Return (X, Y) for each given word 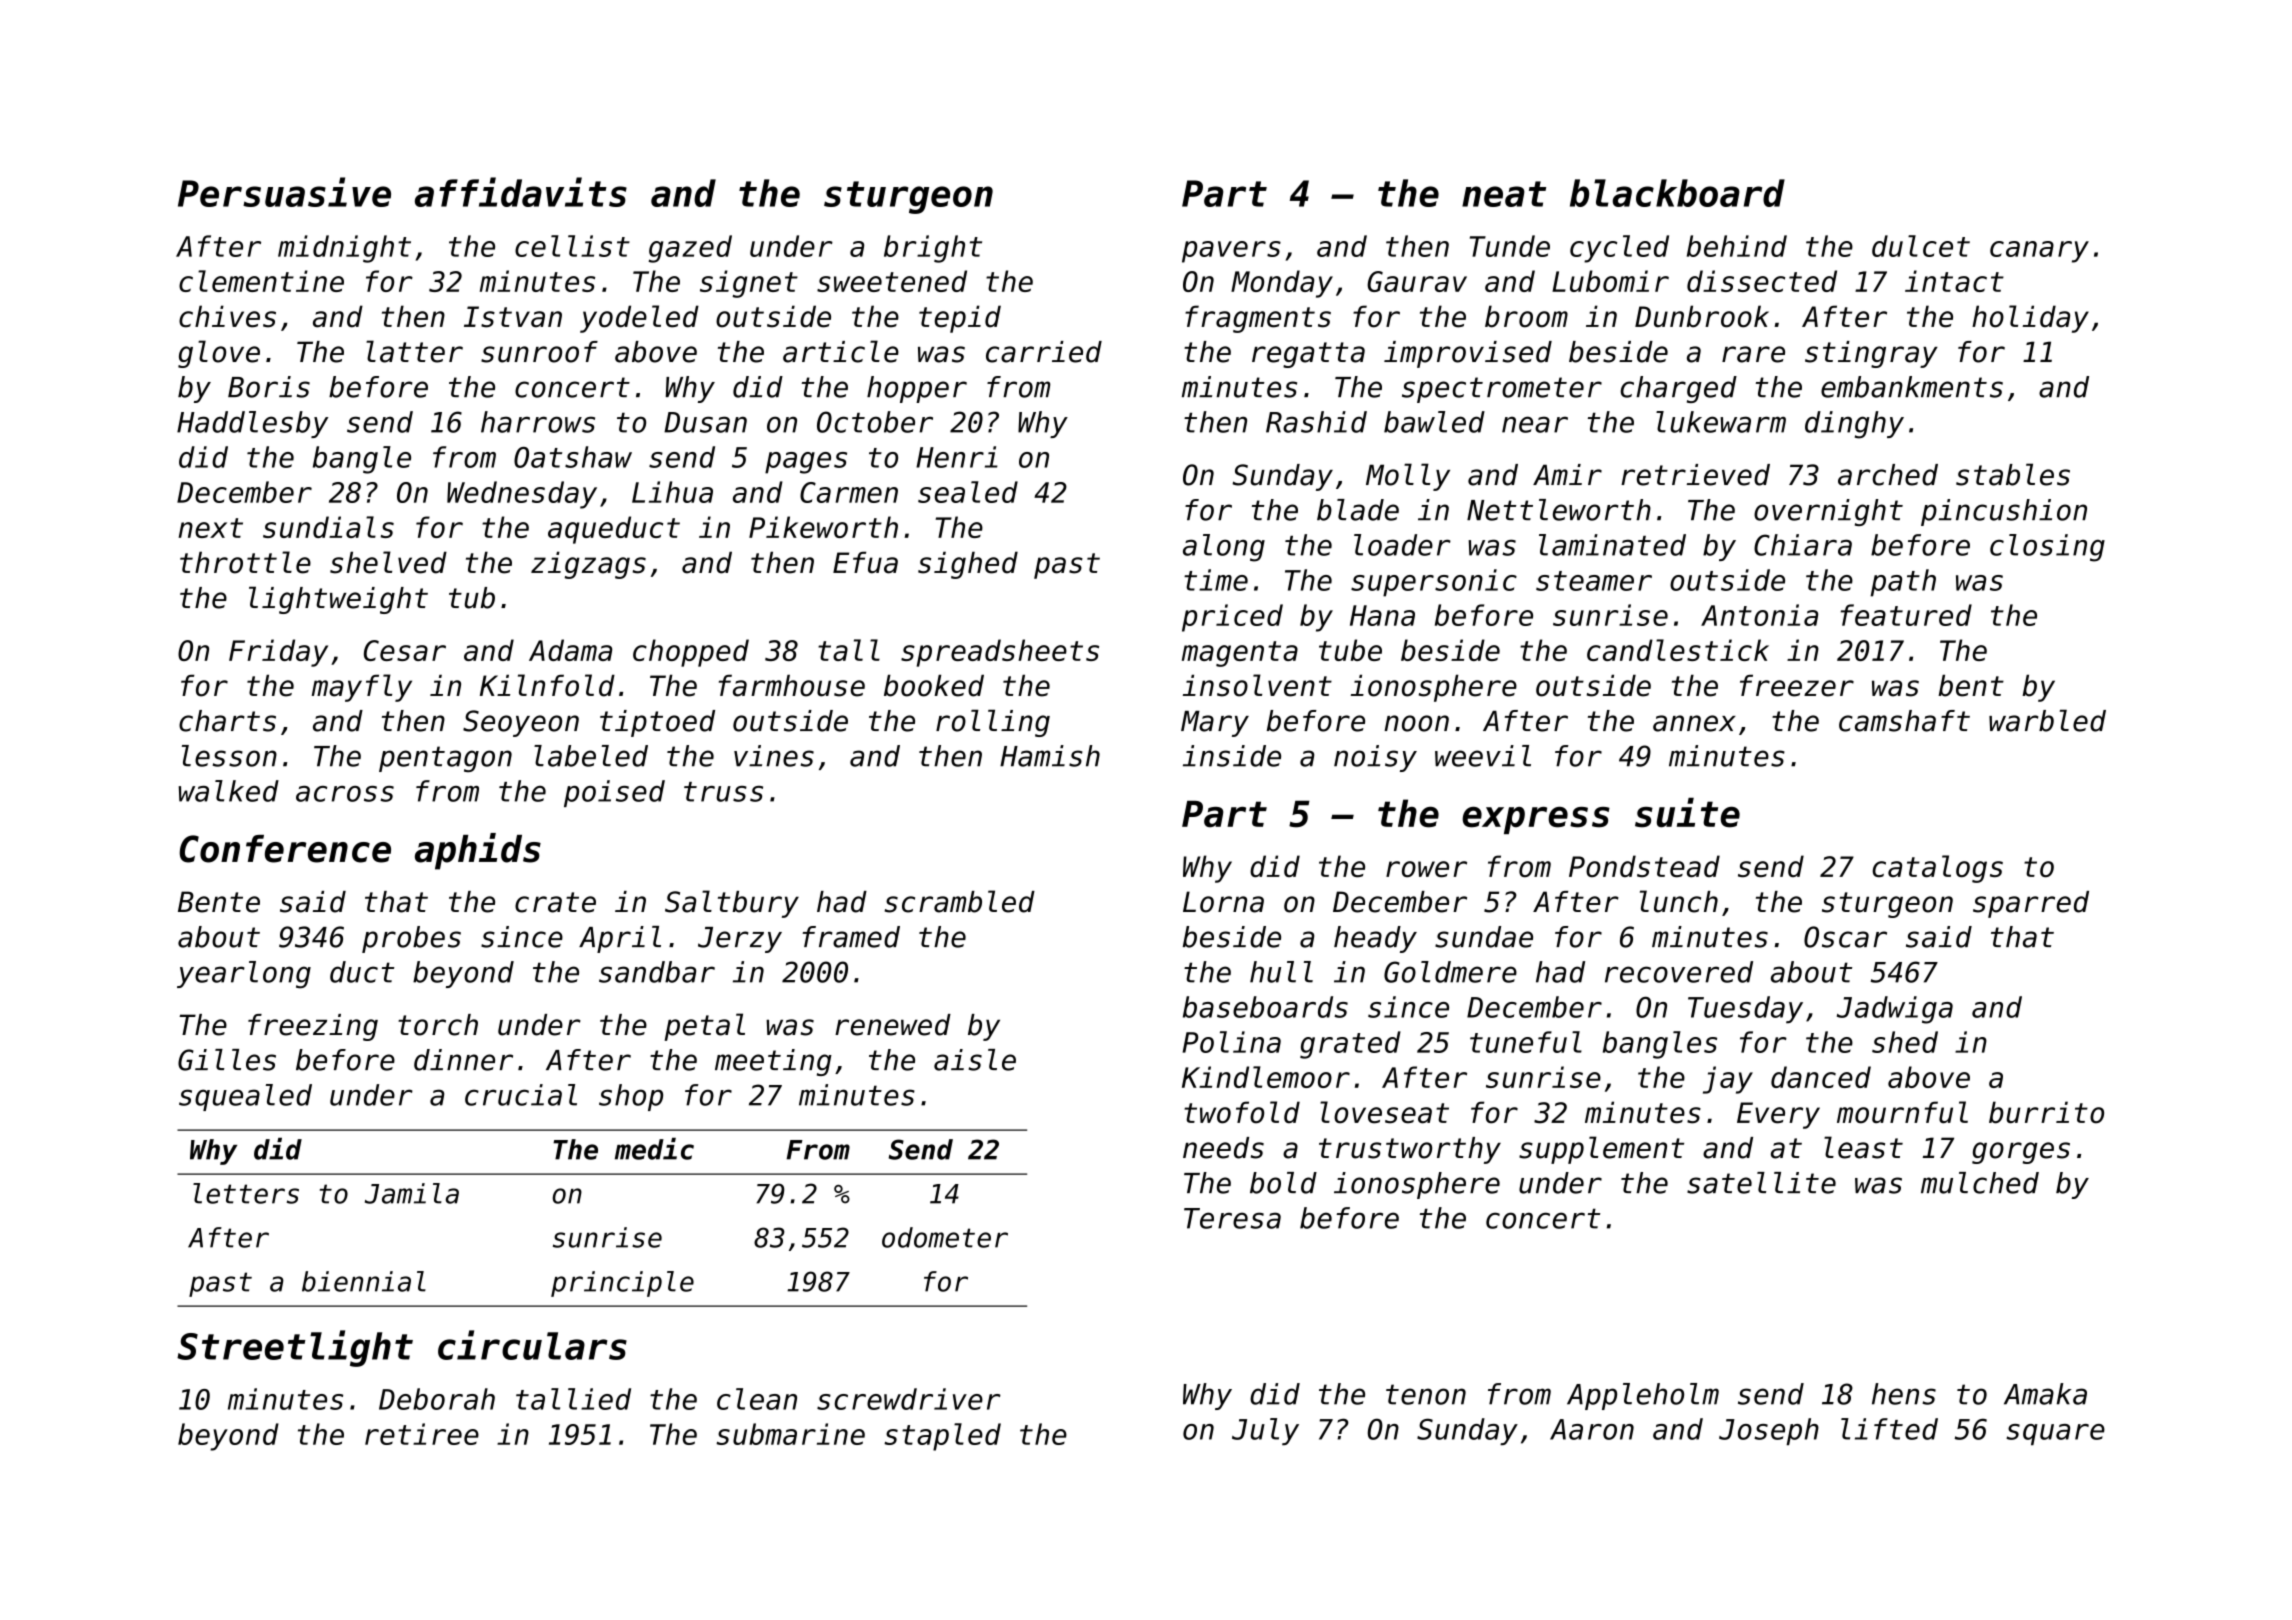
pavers (1231, 252)
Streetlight (295, 1348)
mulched (1980, 1183)
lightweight (338, 600)
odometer (945, 1237)
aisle (975, 1060)
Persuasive (284, 192)
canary (2039, 252)
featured (1906, 615)
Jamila (412, 1193)
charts (227, 721)
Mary (1215, 724)
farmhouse (792, 686)
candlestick (1678, 650)
